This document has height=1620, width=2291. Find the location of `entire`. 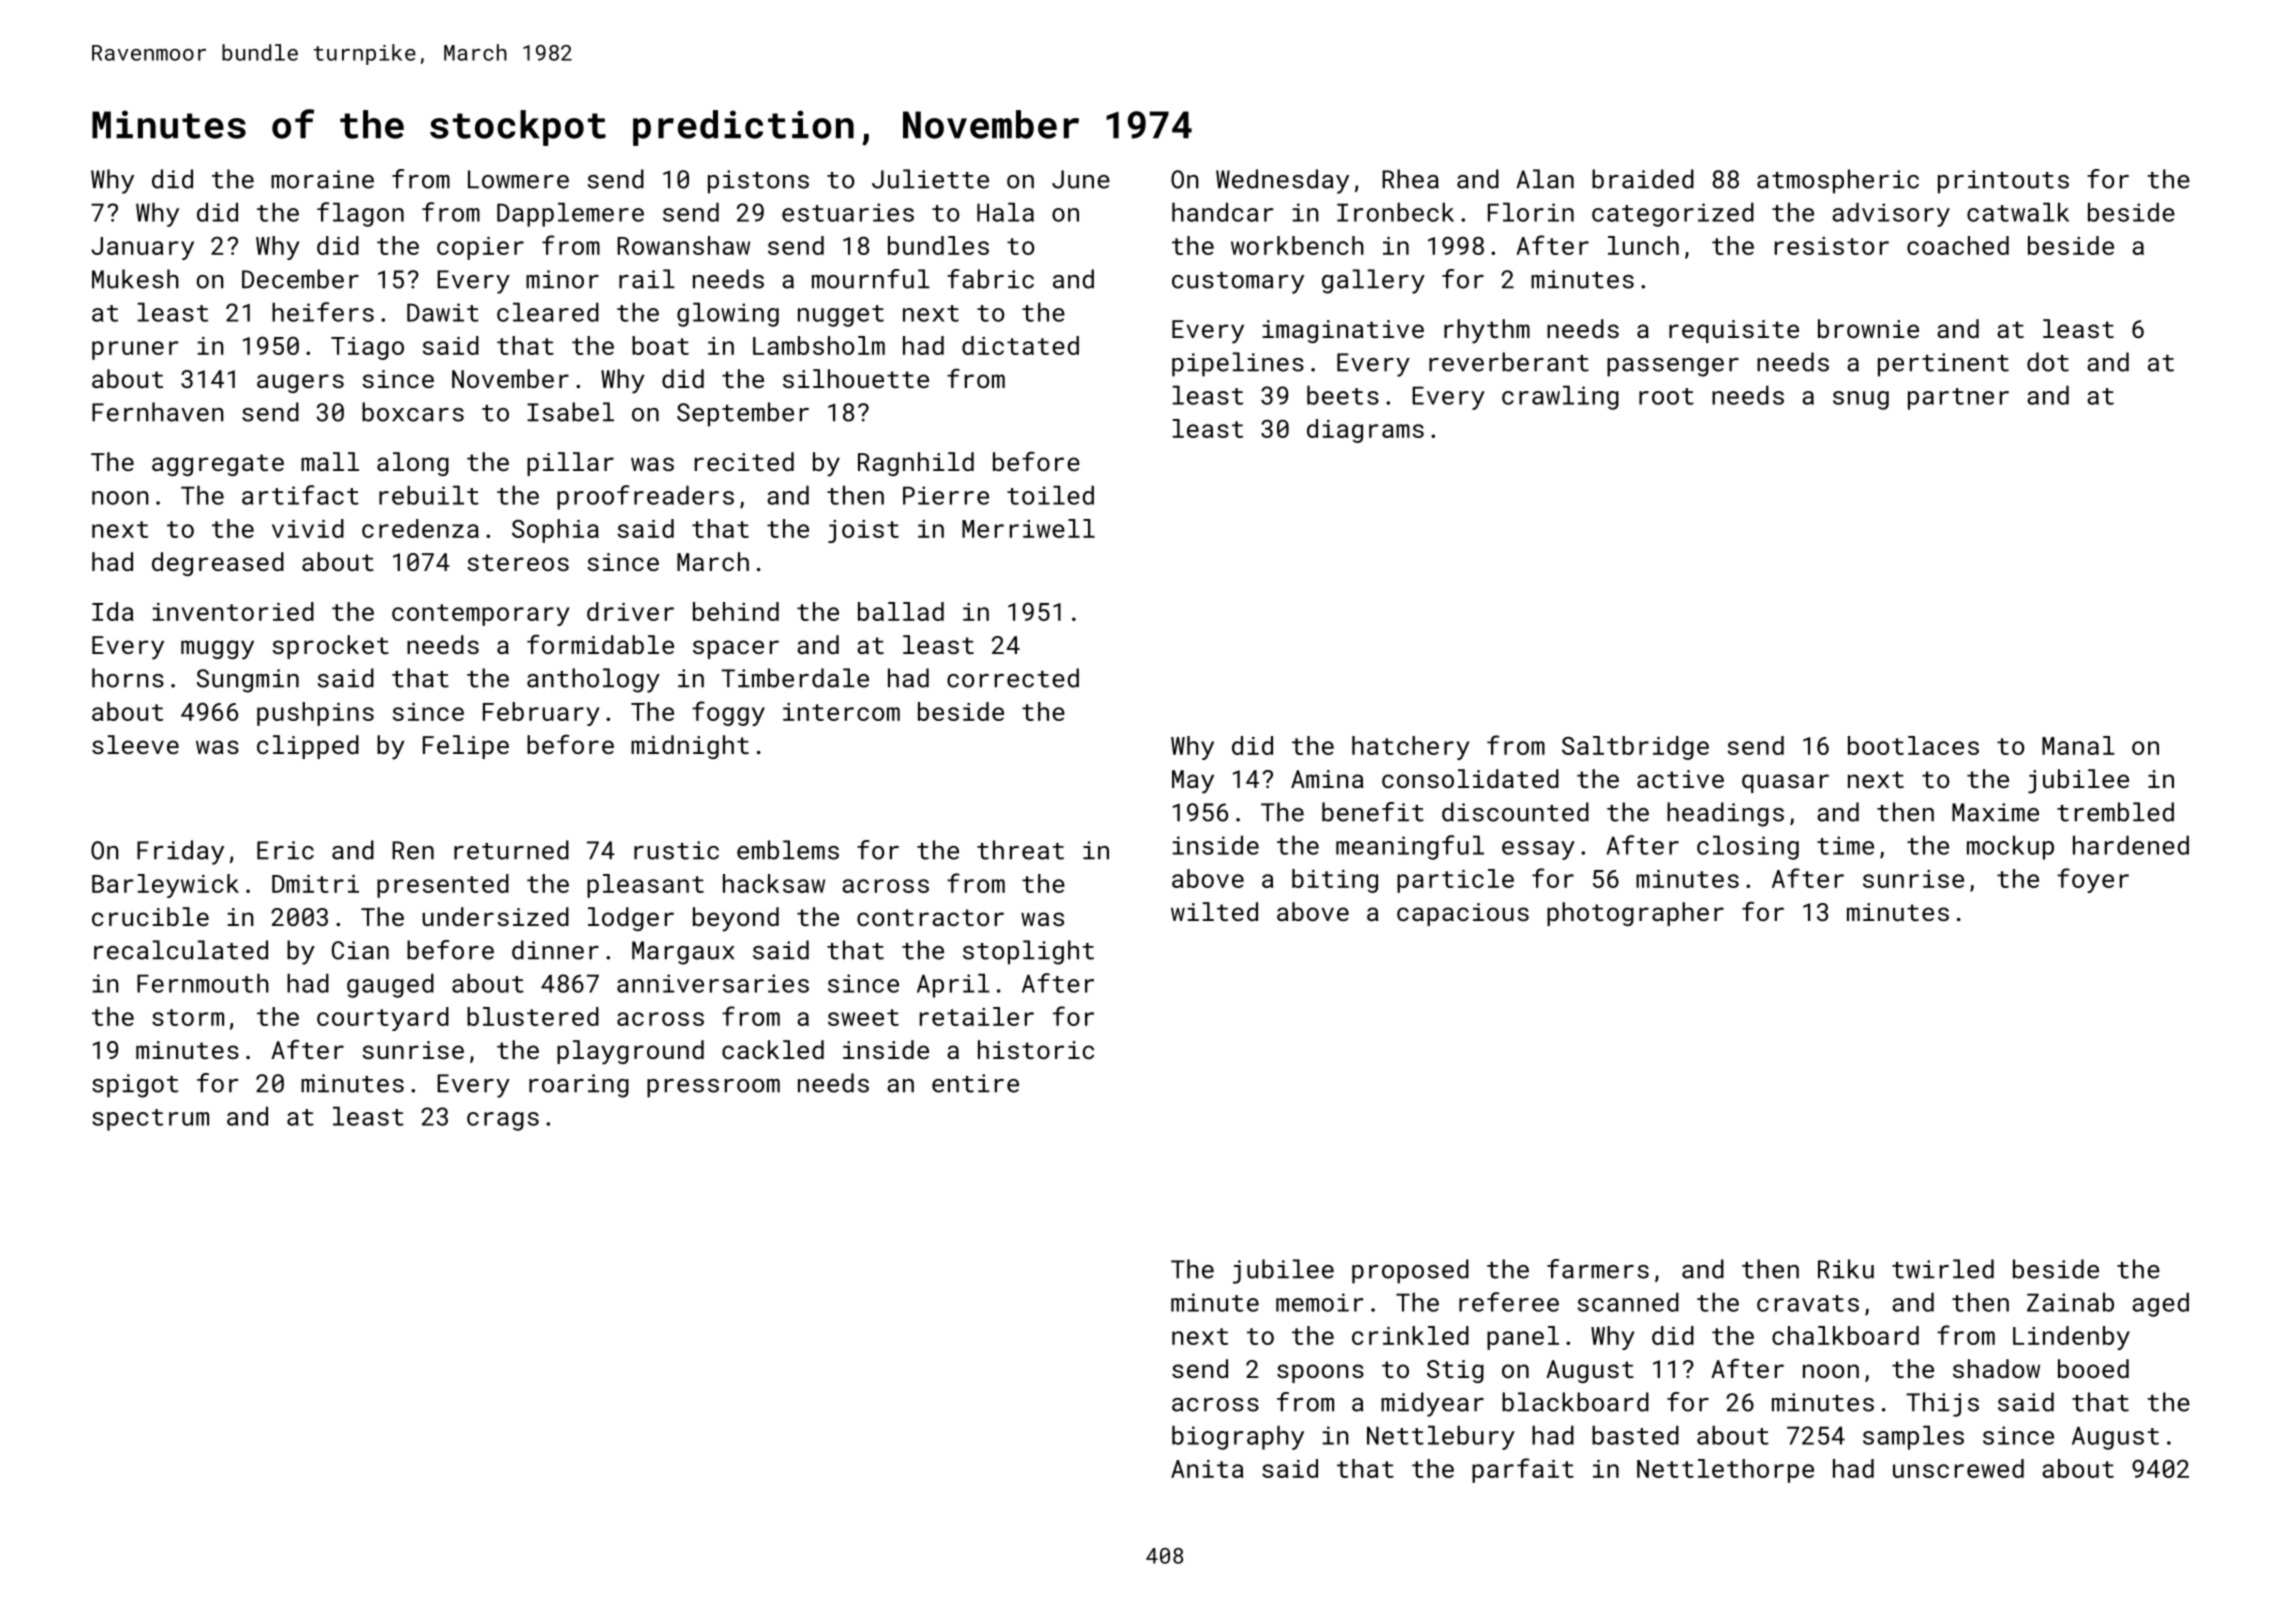

entire is located at coordinates (975, 1083).
